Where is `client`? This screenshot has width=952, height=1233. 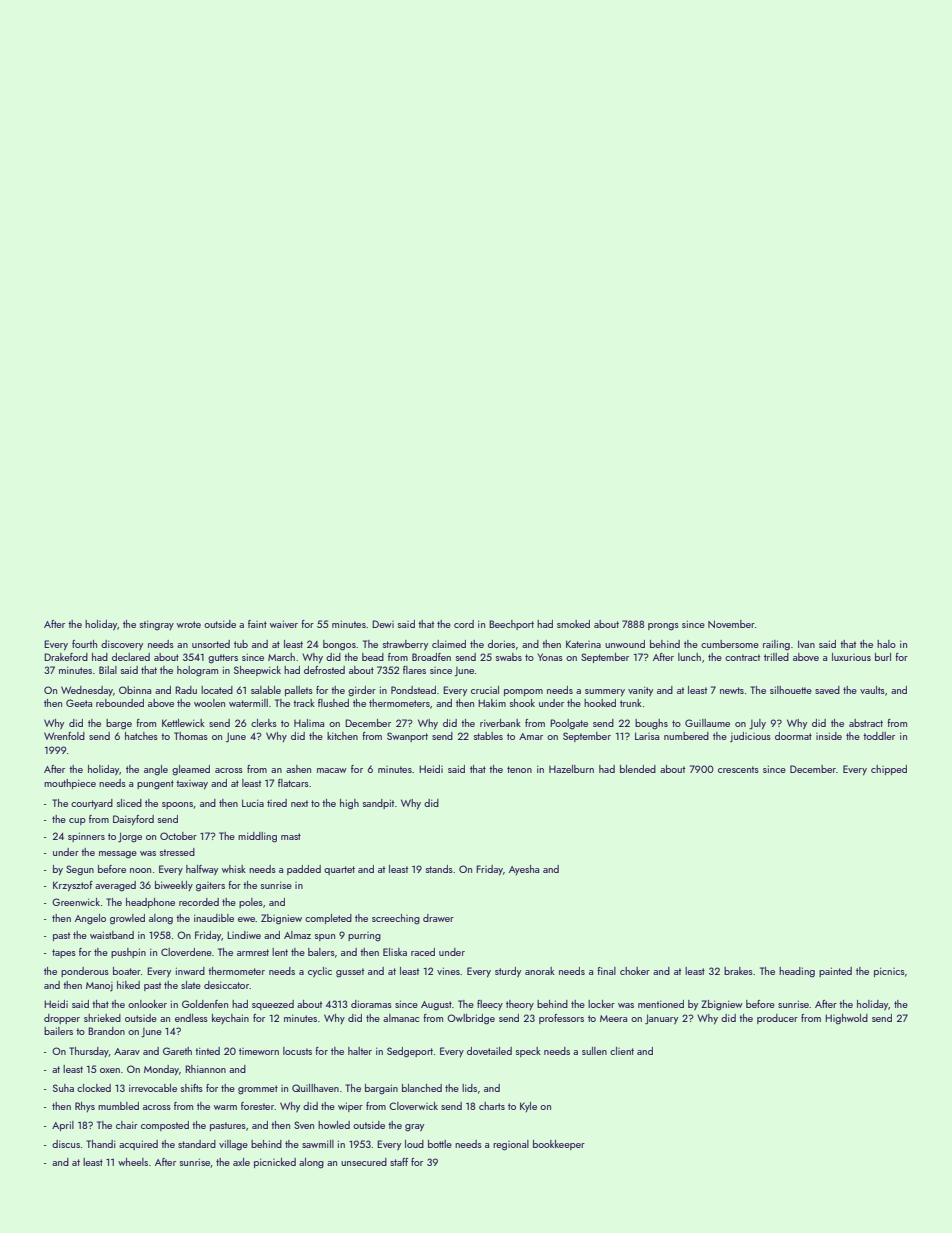 client is located at coordinates (622, 1051).
